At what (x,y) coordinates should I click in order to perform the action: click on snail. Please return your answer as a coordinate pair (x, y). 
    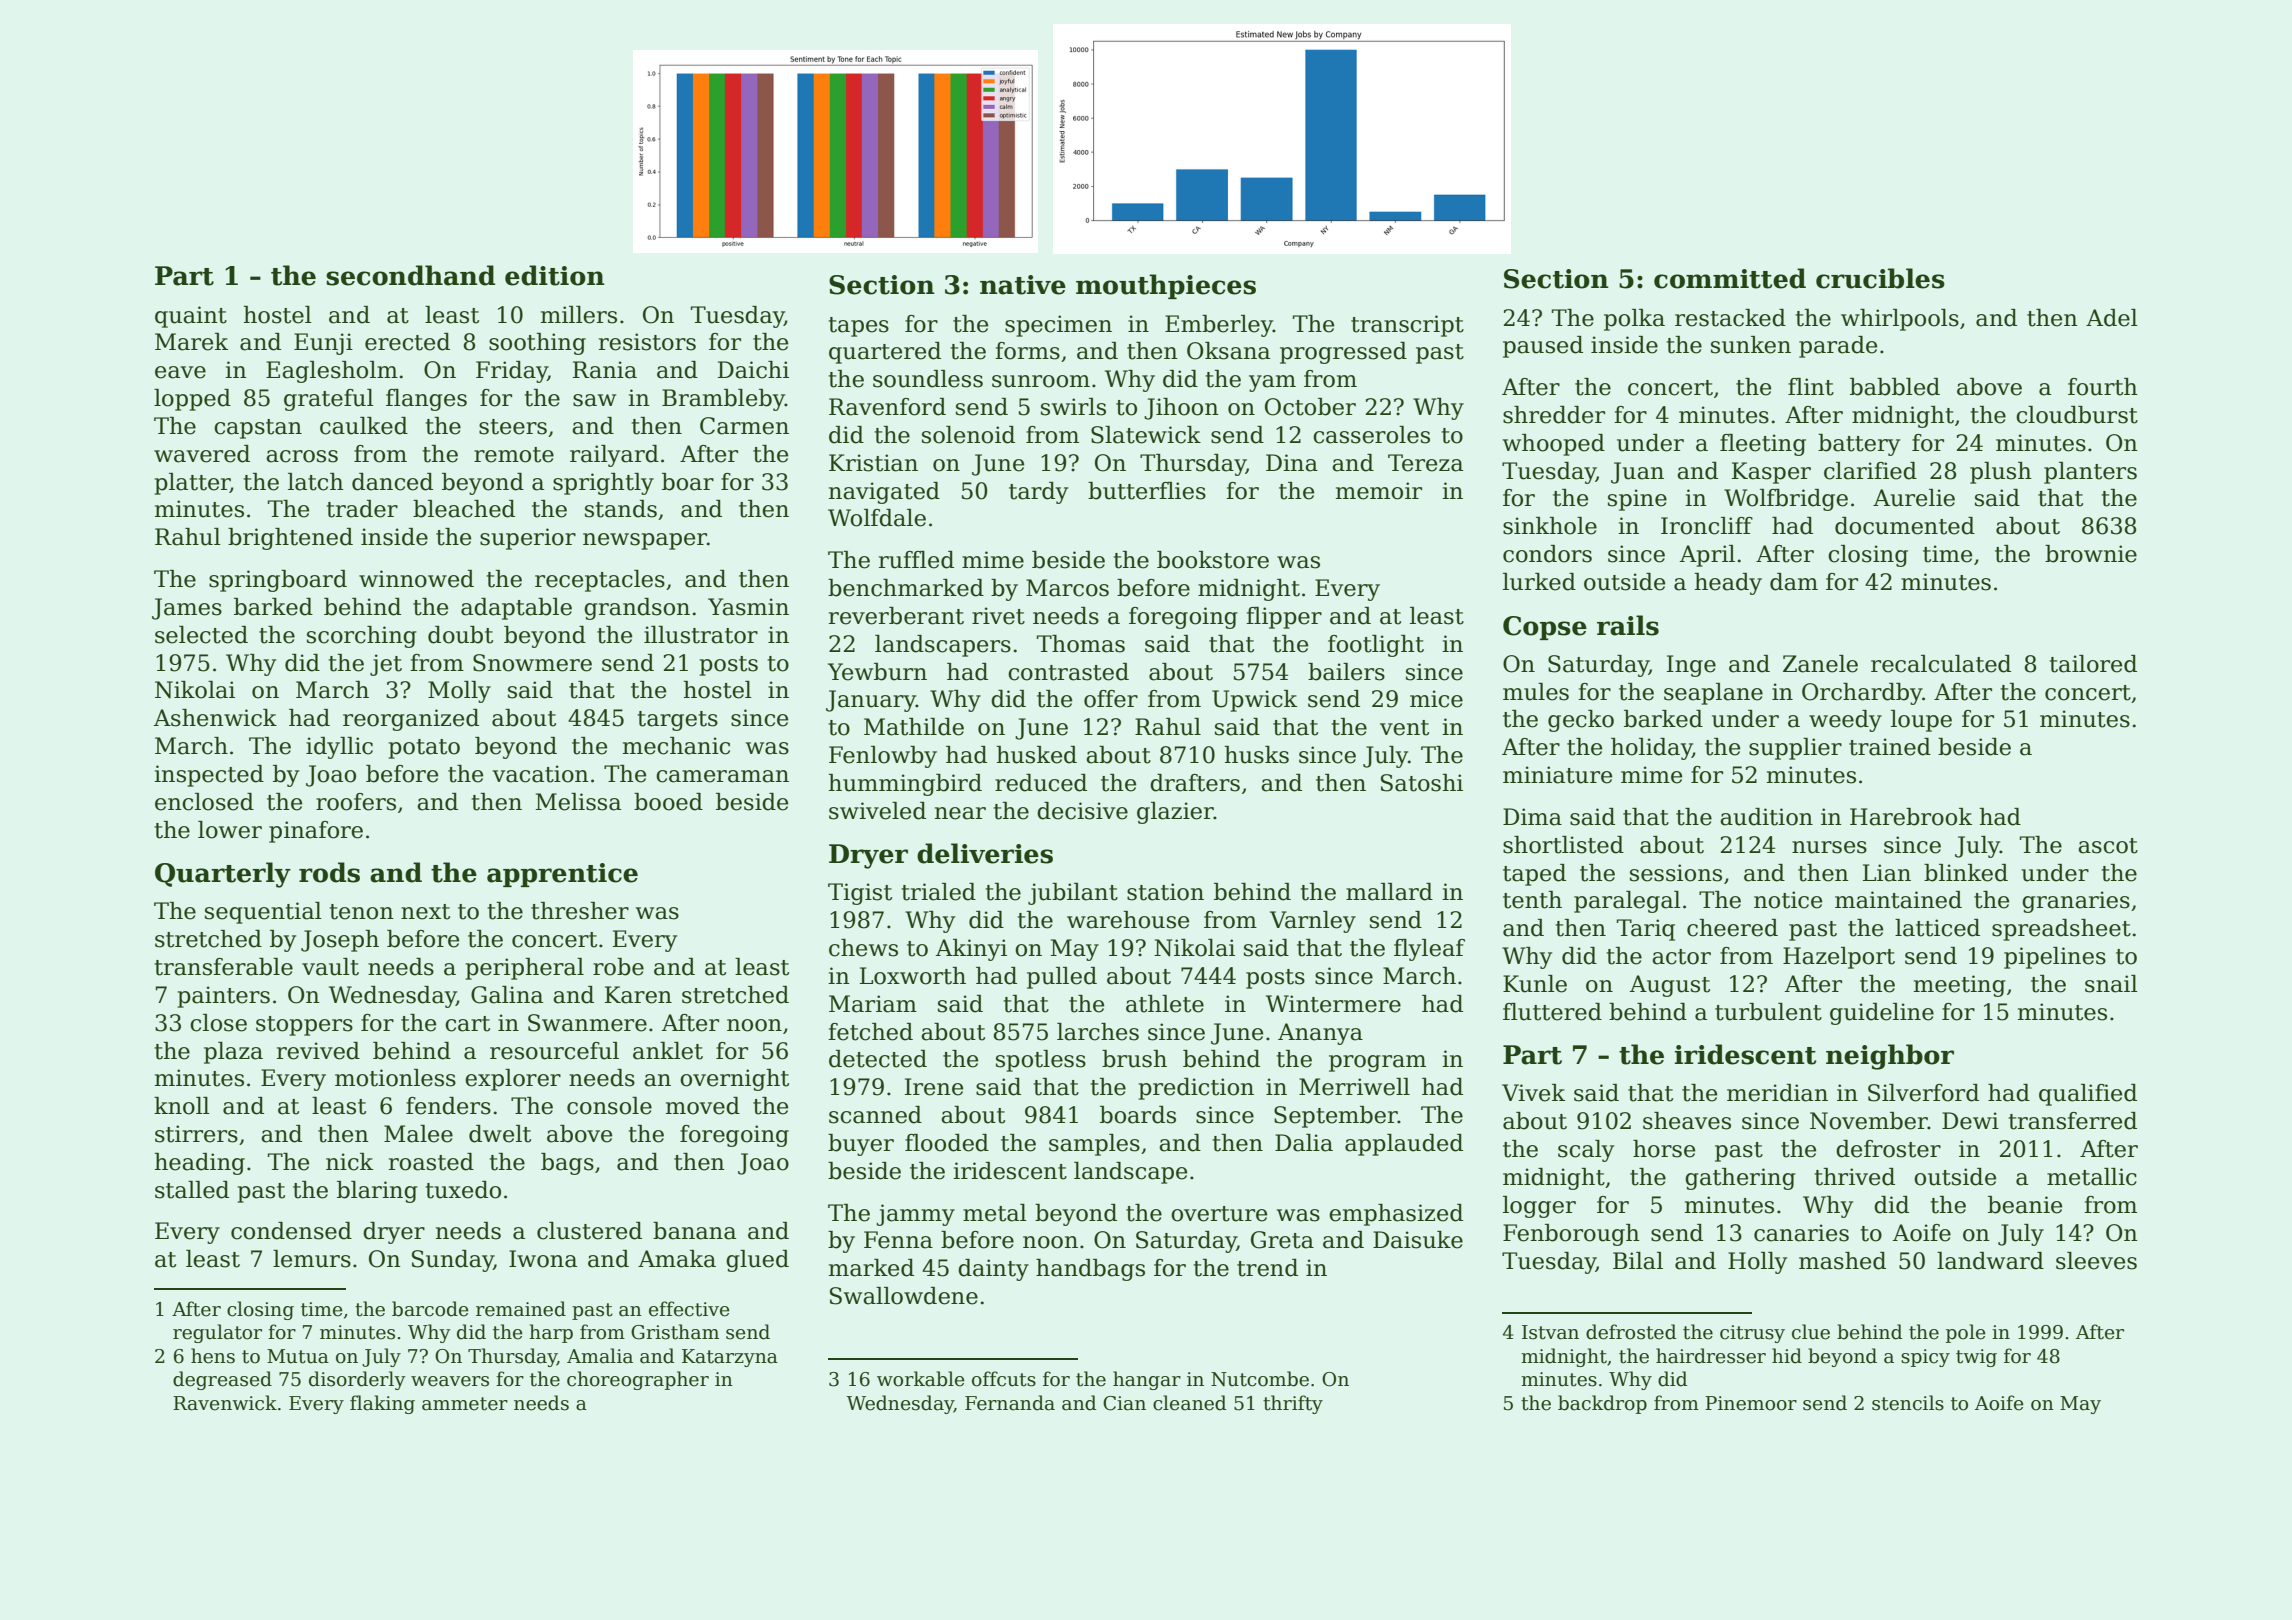
    Looking at the image, I should click on (2111, 984).
